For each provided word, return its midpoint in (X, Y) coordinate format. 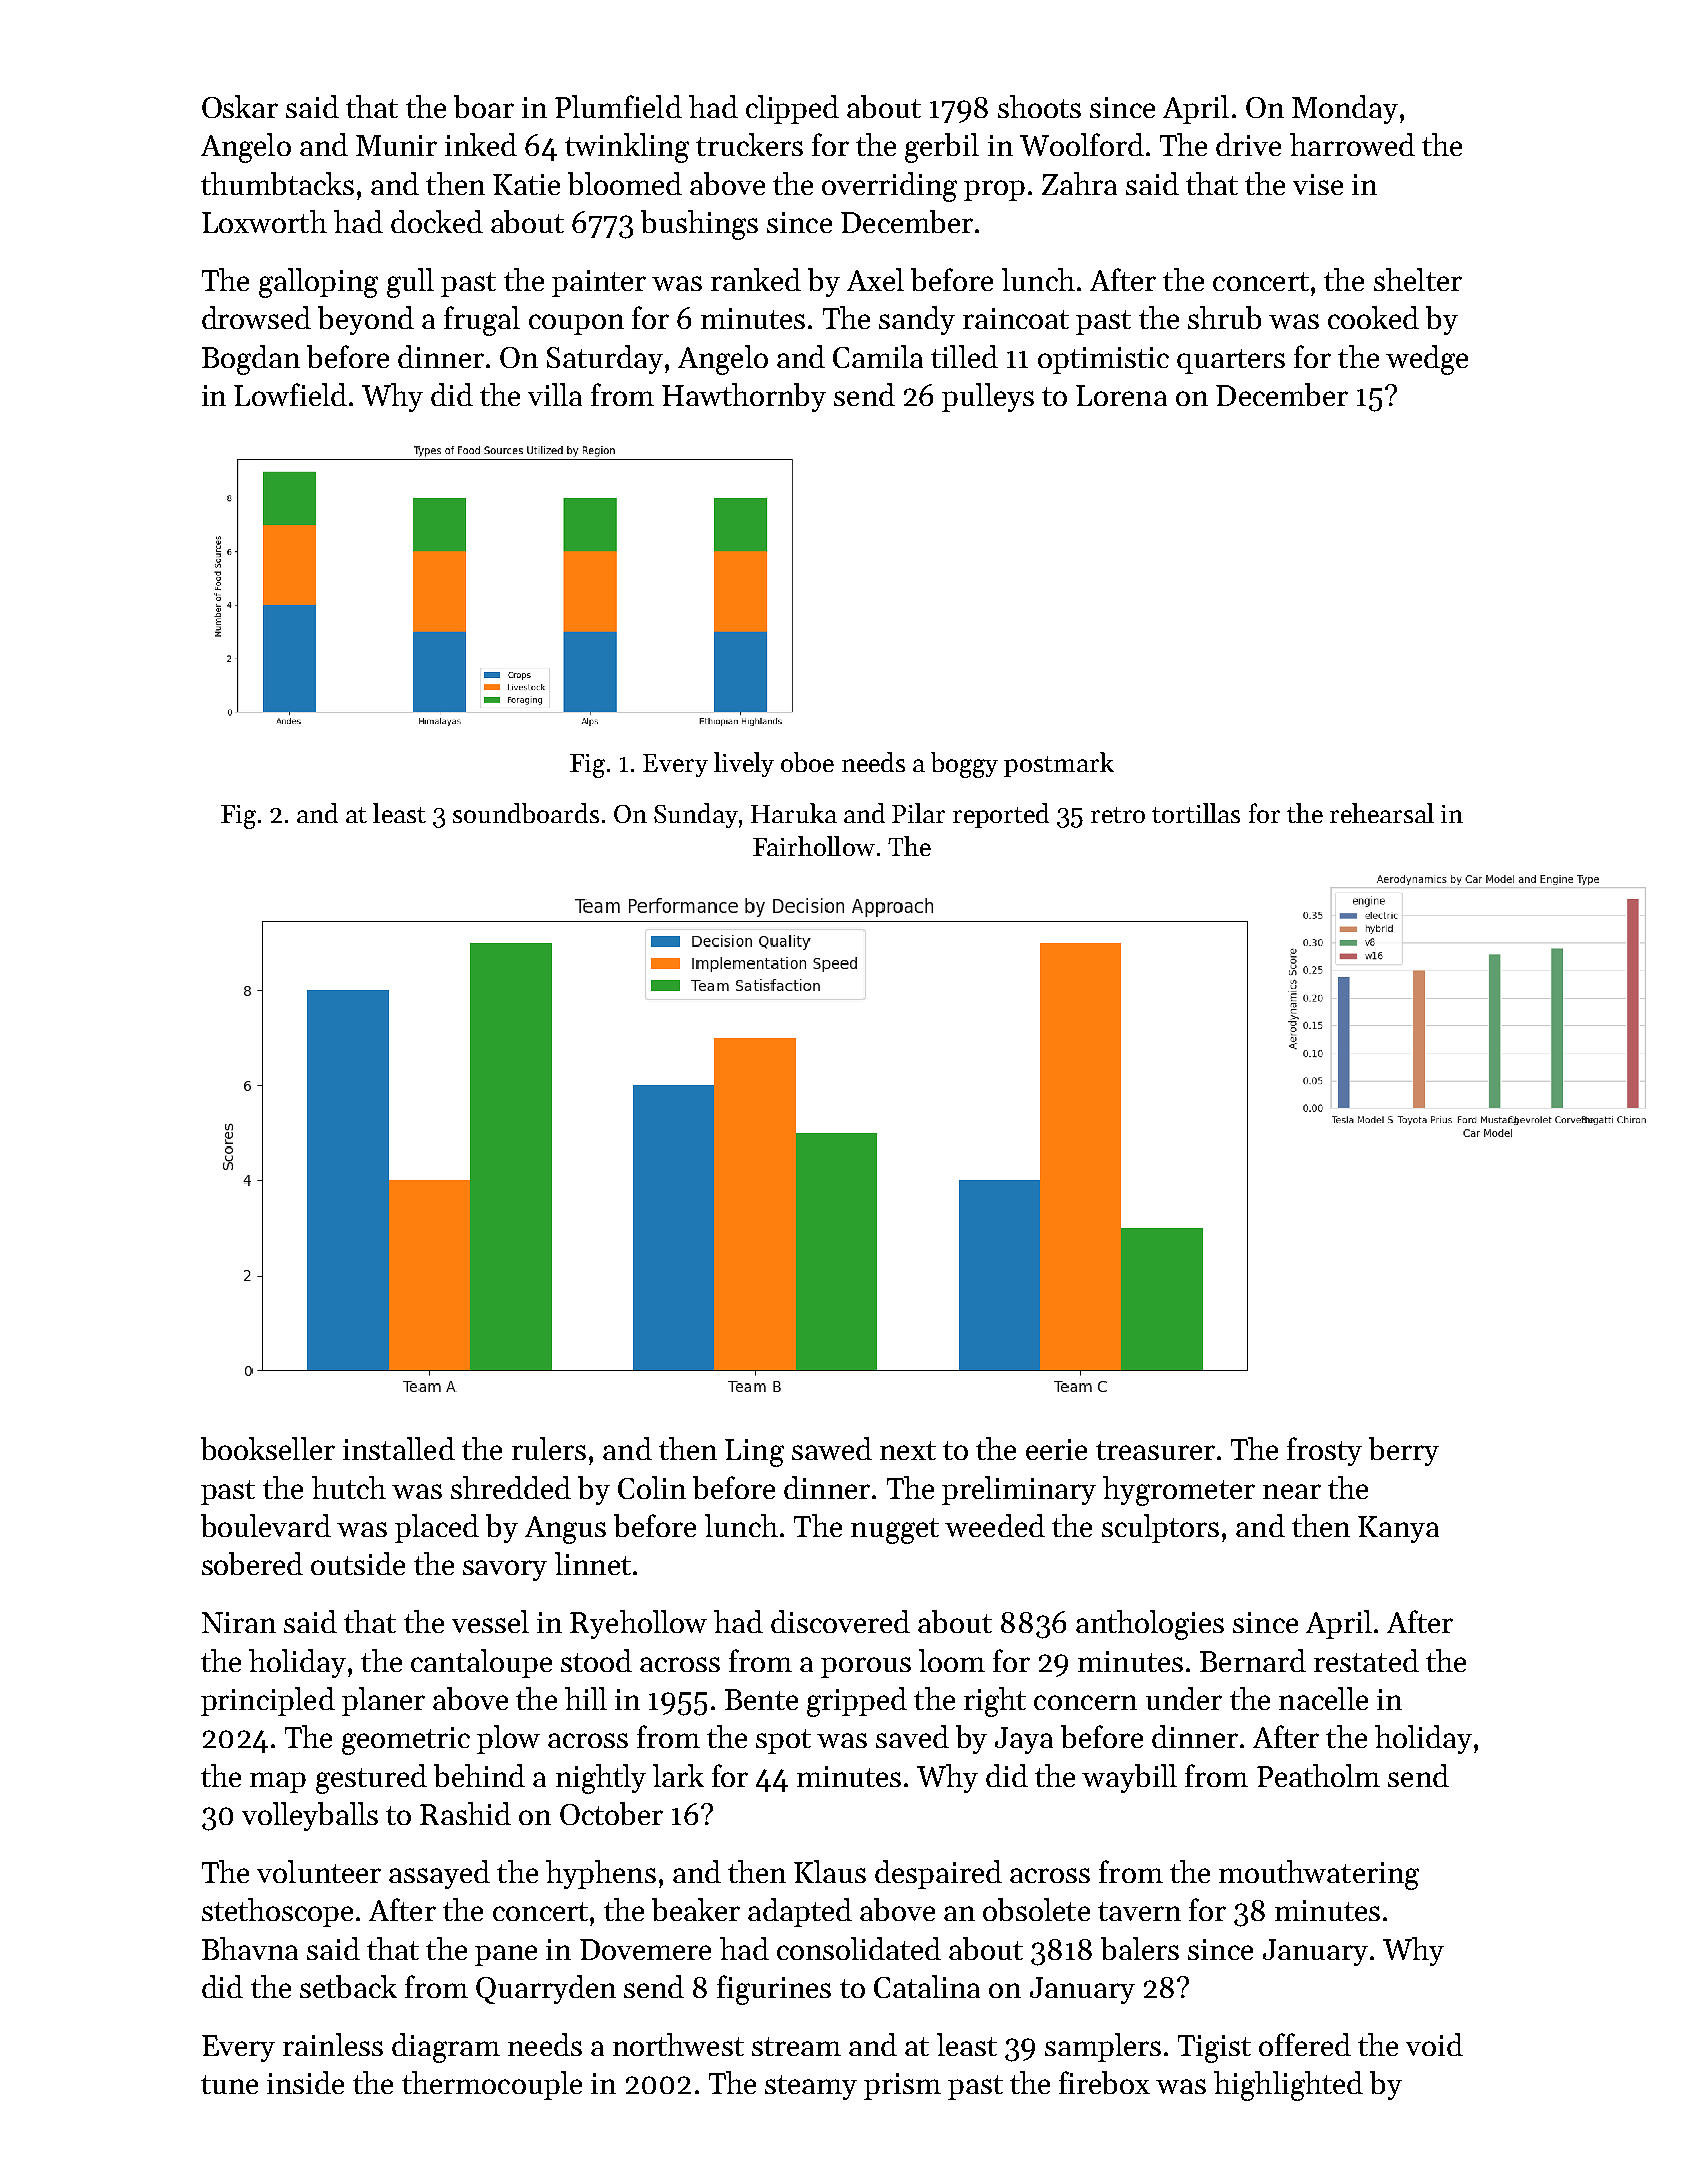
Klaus (830, 1871)
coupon (576, 324)
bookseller (268, 1448)
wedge (1427, 360)
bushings (699, 225)
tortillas (1196, 813)
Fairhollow (814, 846)
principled (268, 1701)
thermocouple (492, 2085)
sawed (832, 1448)
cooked (1373, 317)
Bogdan (251, 360)
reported (1001, 815)
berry (1404, 1451)
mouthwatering (1319, 1875)
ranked (756, 279)
